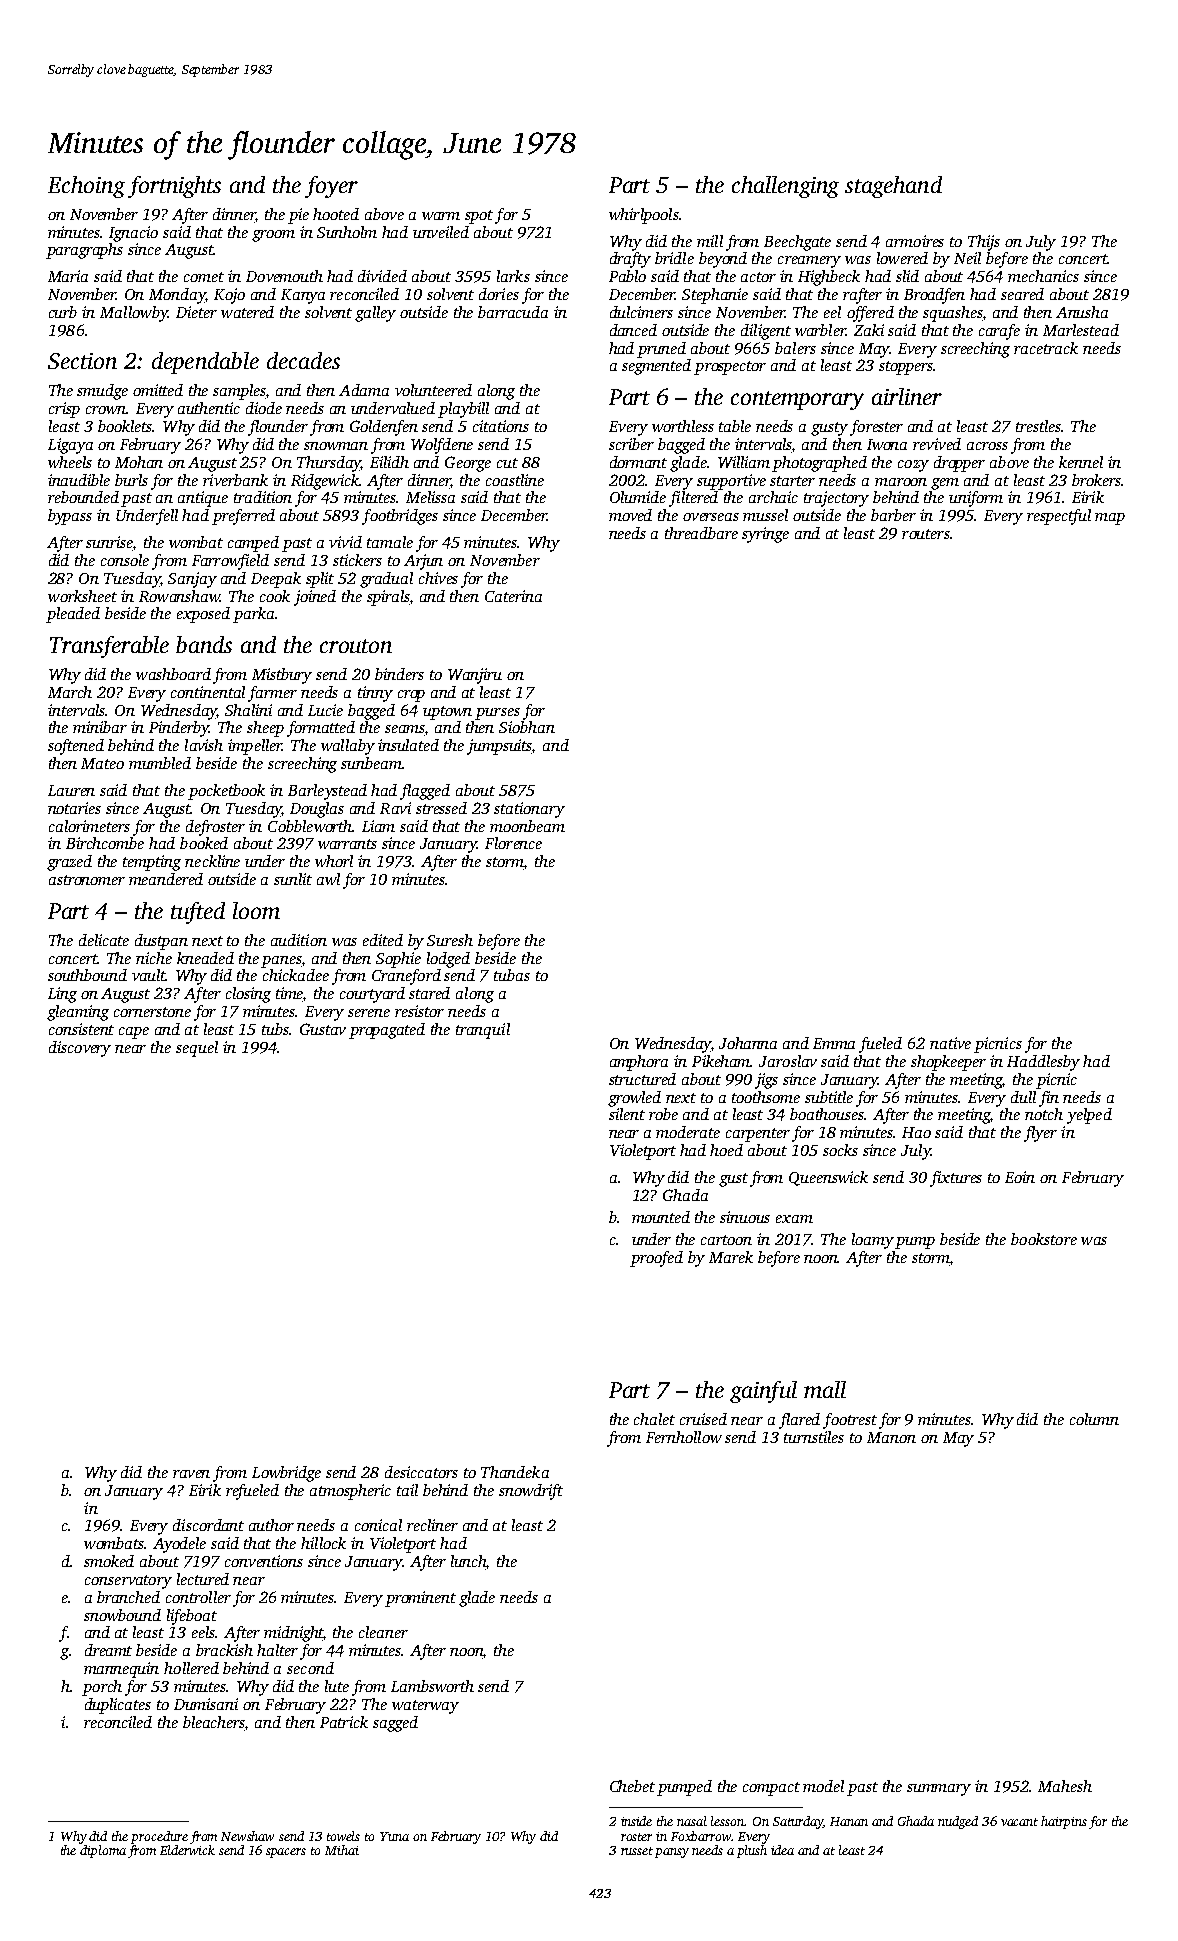 The height and width of the screenshot is (1941, 1178). Describe the element at coordinates (191, 1474) in the screenshot. I see `raven` at that location.
